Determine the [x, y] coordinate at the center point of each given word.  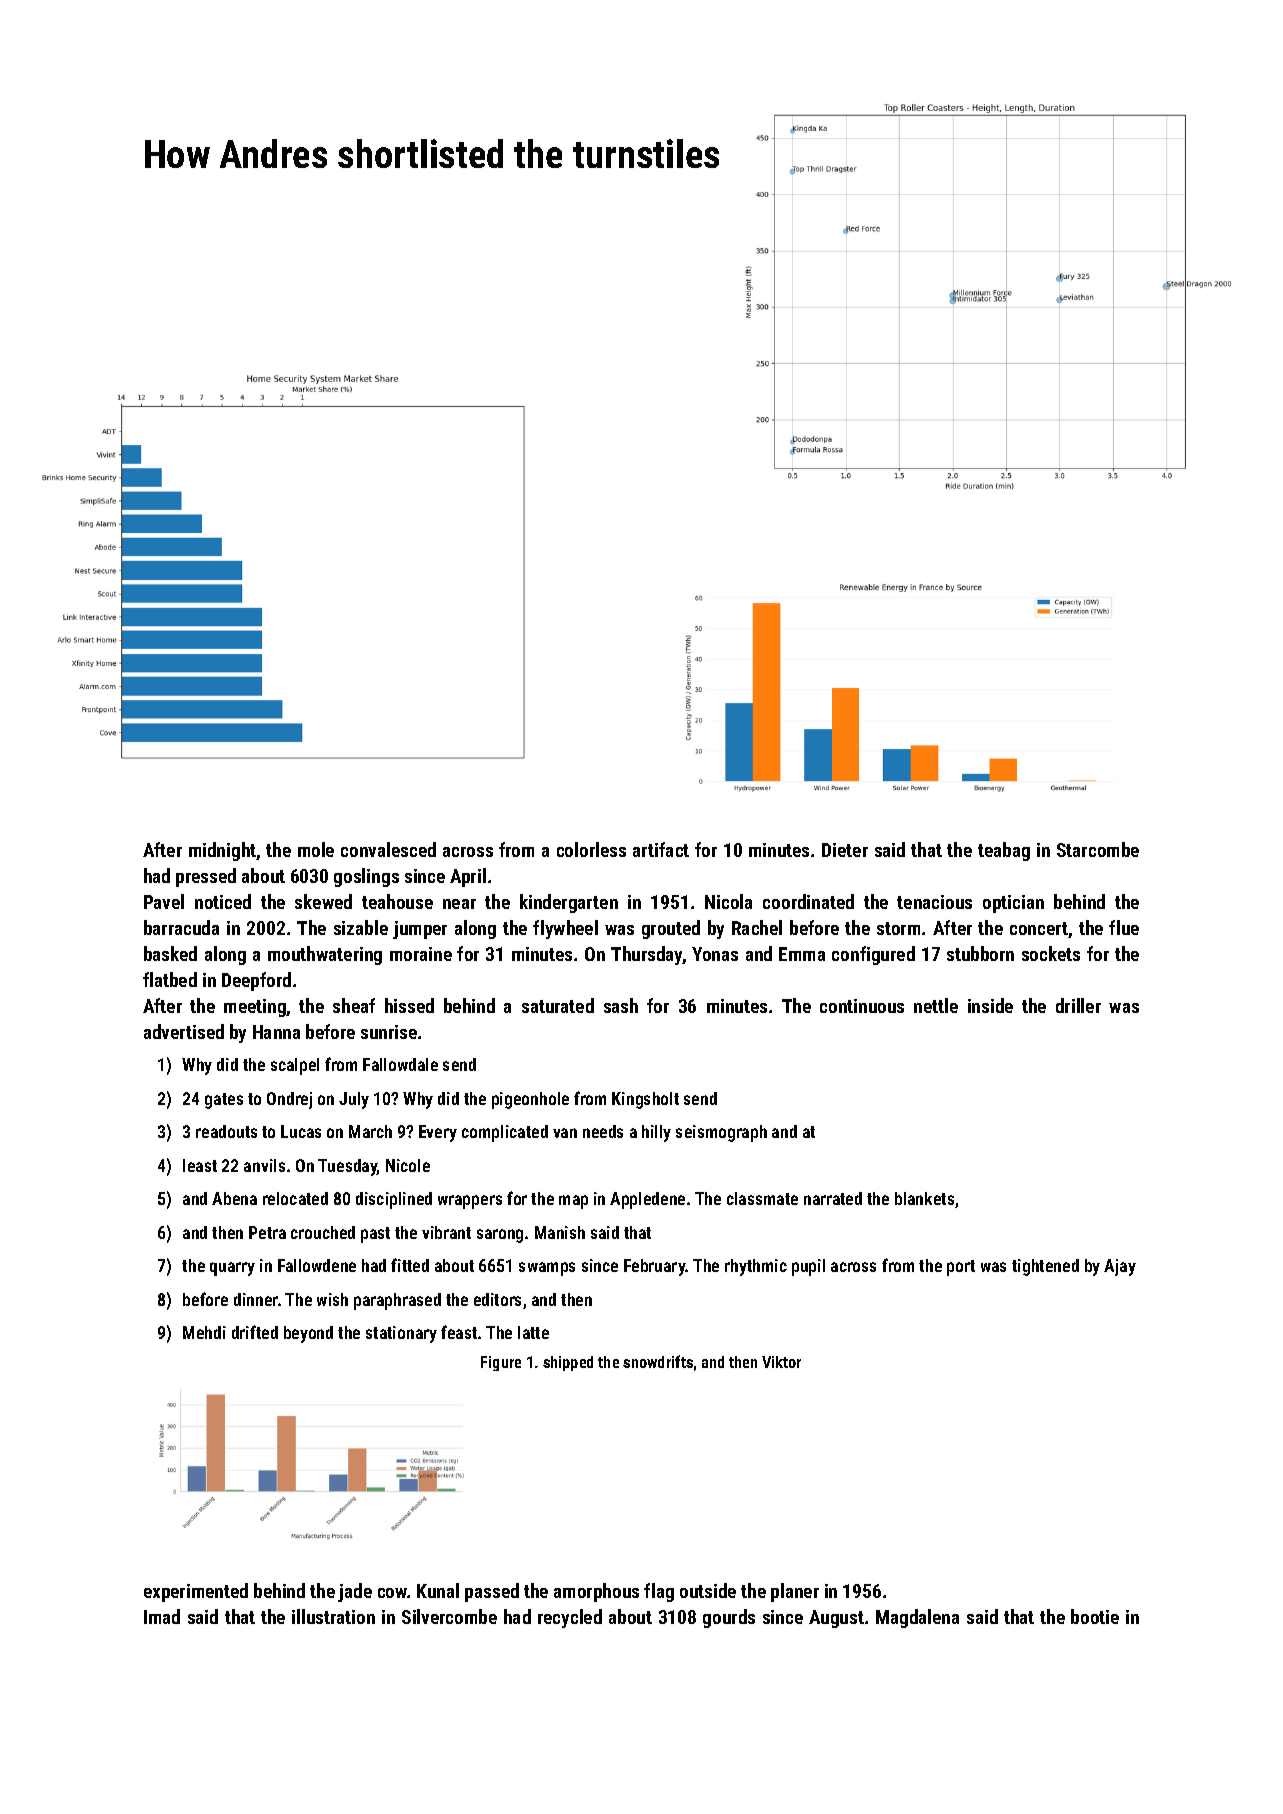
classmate [762, 1198]
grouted [671, 929]
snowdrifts [658, 1361]
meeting [255, 1008]
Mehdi [204, 1332]
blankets [924, 1198]
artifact [661, 849]
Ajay [1120, 1267]
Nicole [408, 1165]
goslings [366, 877]
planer [795, 1592]
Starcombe [1098, 849]
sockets [1051, 953]
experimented [196, 1592]
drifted [255, 1332]
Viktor [781, 1362]
